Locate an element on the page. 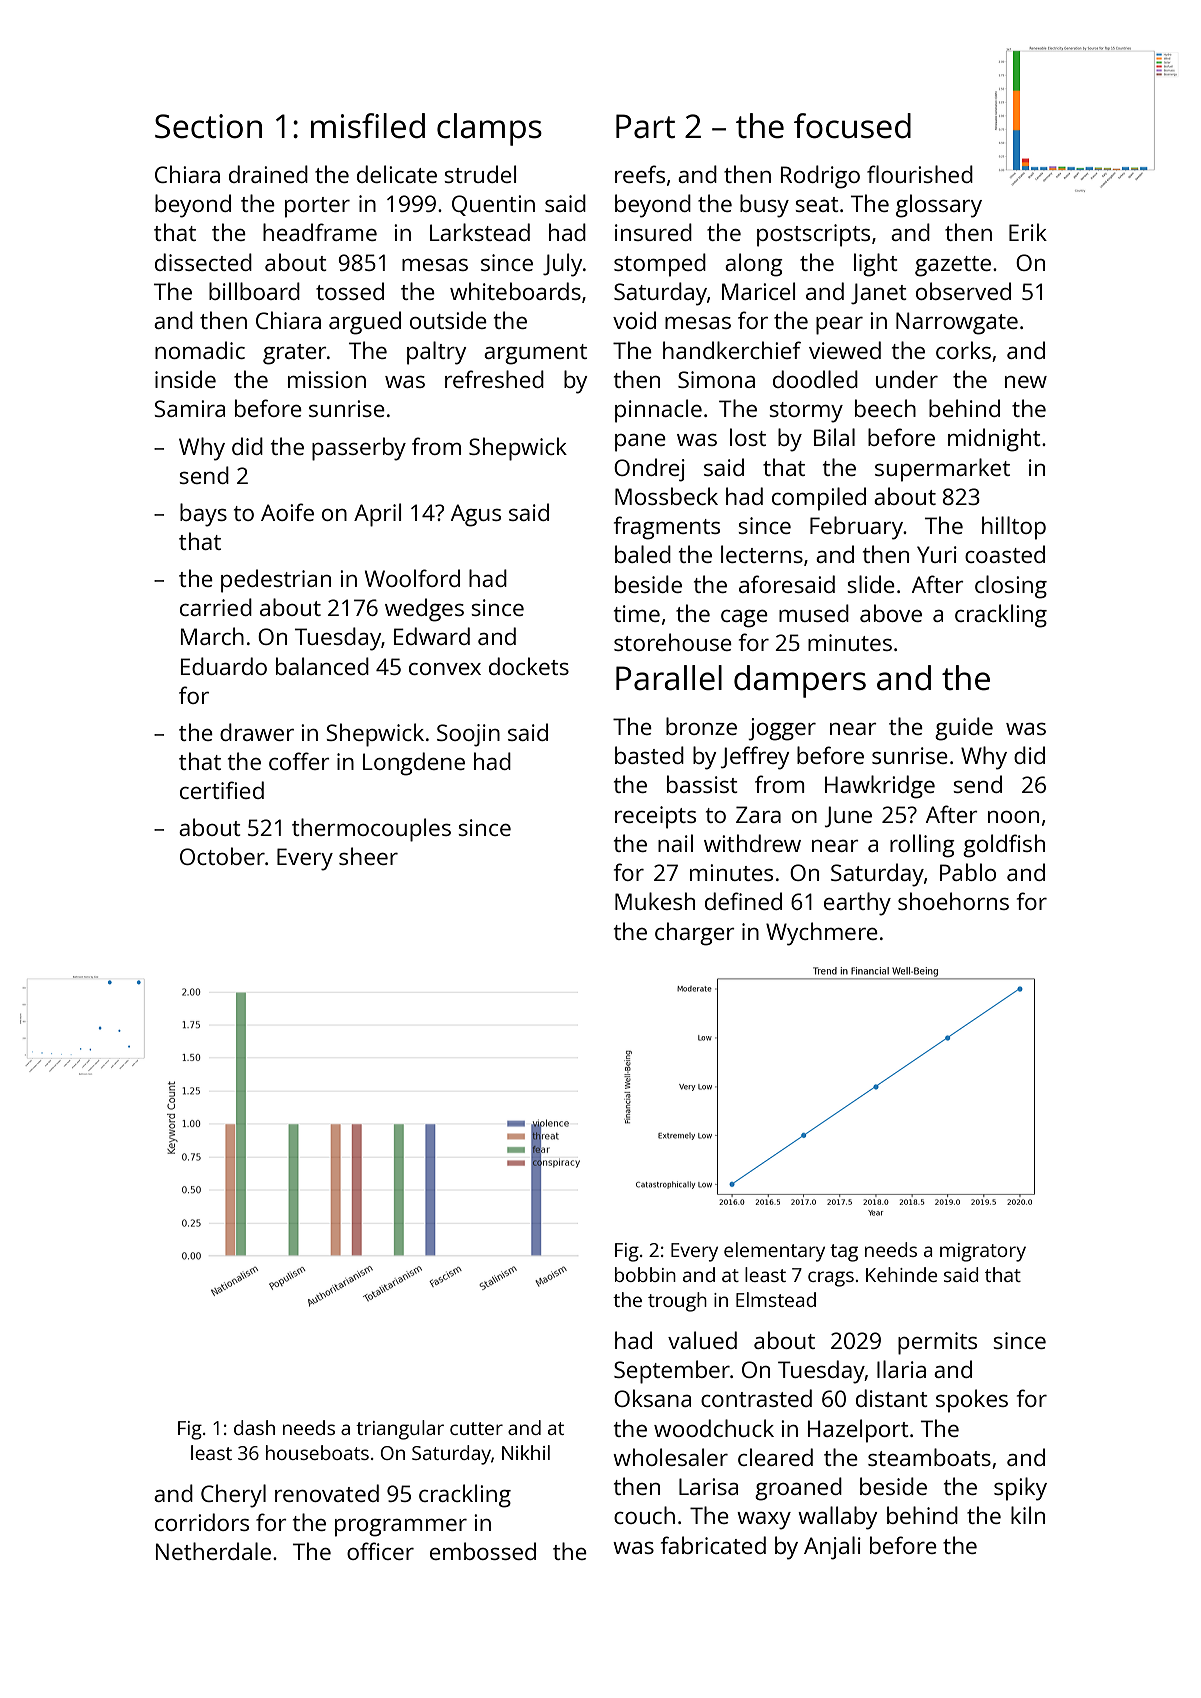 The width and height of the page is (1201, 1698). programmer is located at coordinates (401, 1528).
